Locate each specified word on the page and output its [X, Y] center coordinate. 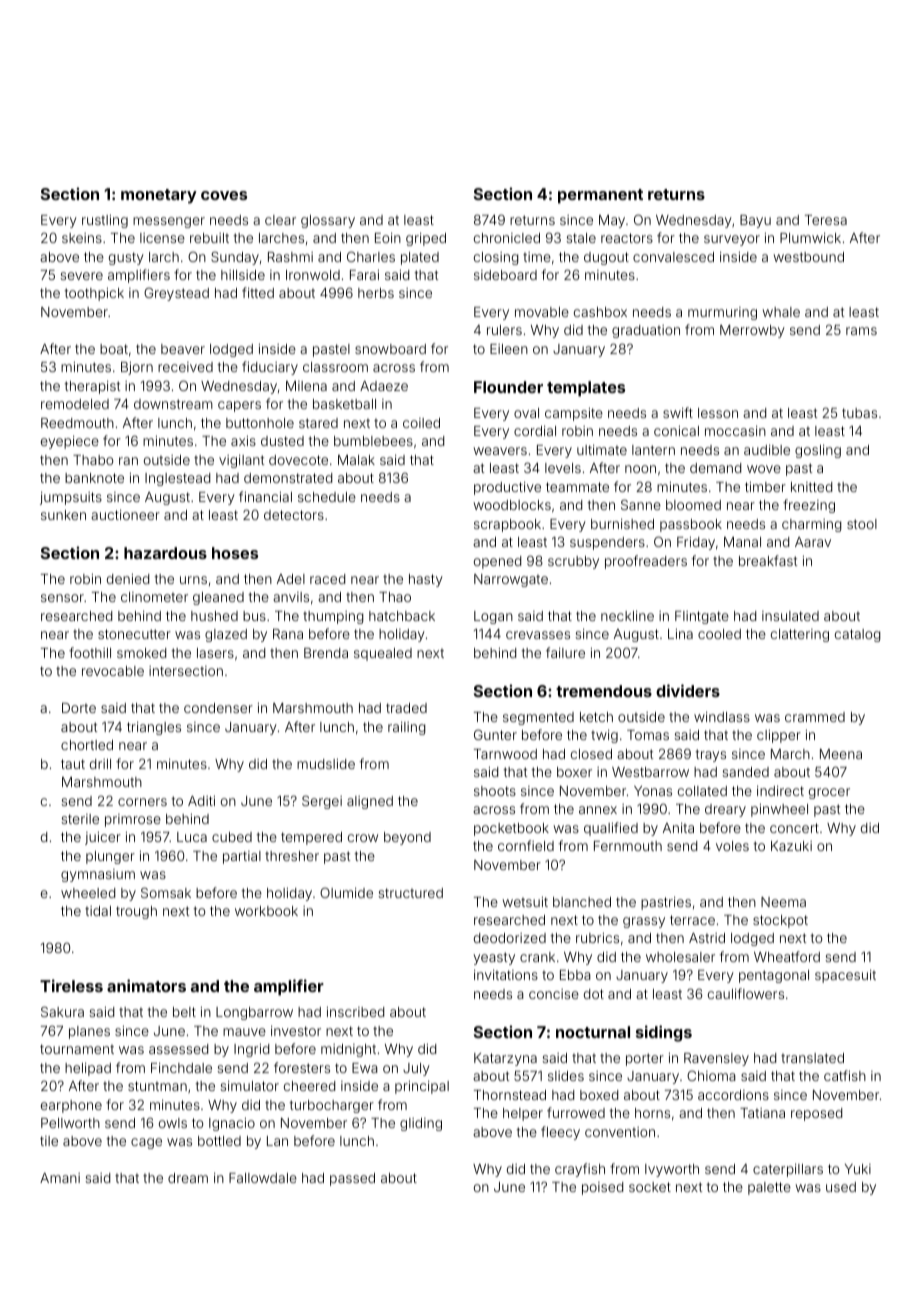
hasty [426, 580]
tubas [859, 413]
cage [146, 1143]
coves [224, 195]
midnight [348, 1050]
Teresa [826, 220]
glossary [328, 221]
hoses [235, 553]
